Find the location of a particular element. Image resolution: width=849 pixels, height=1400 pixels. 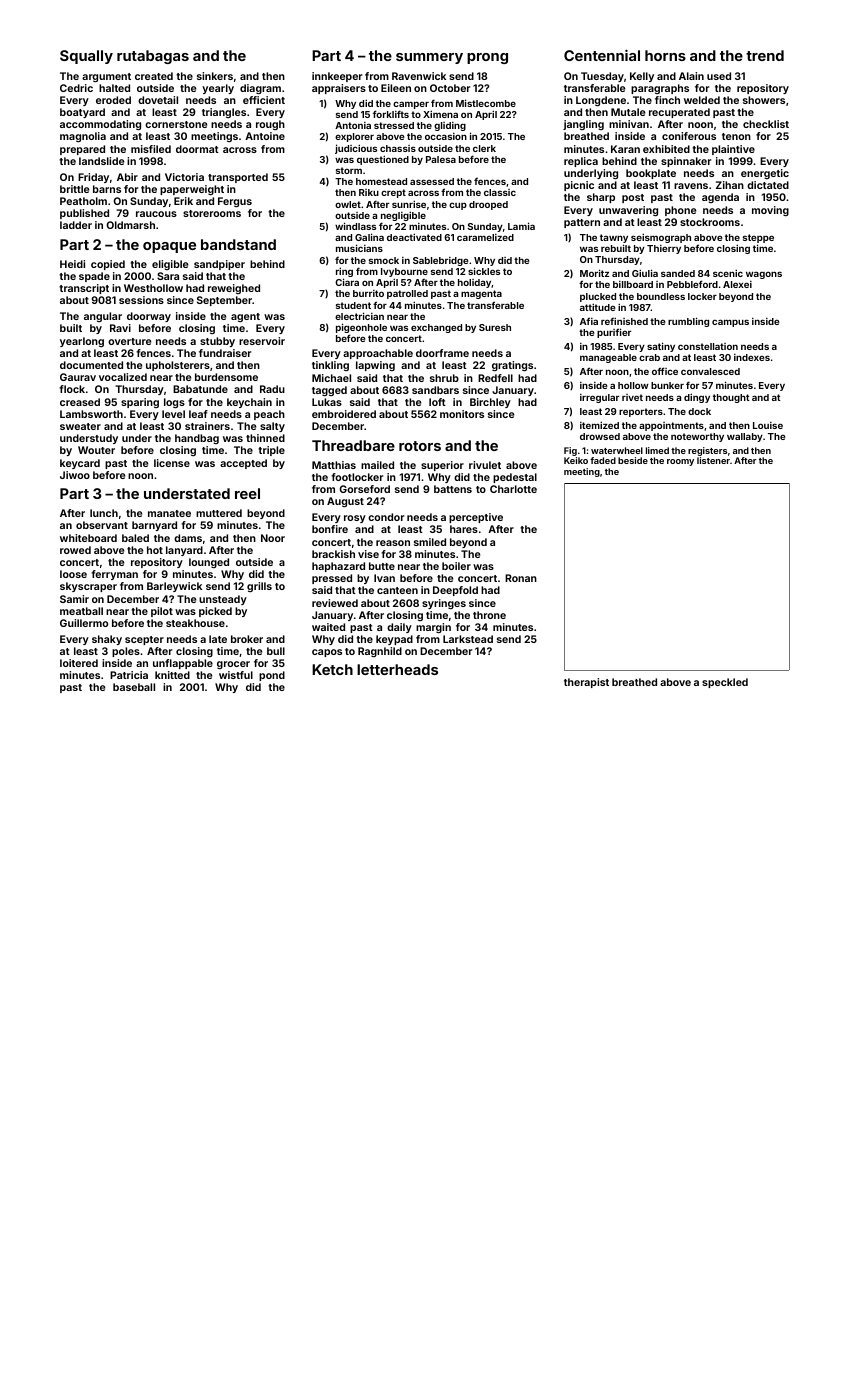

trend is located at coordinates (765, 55).
